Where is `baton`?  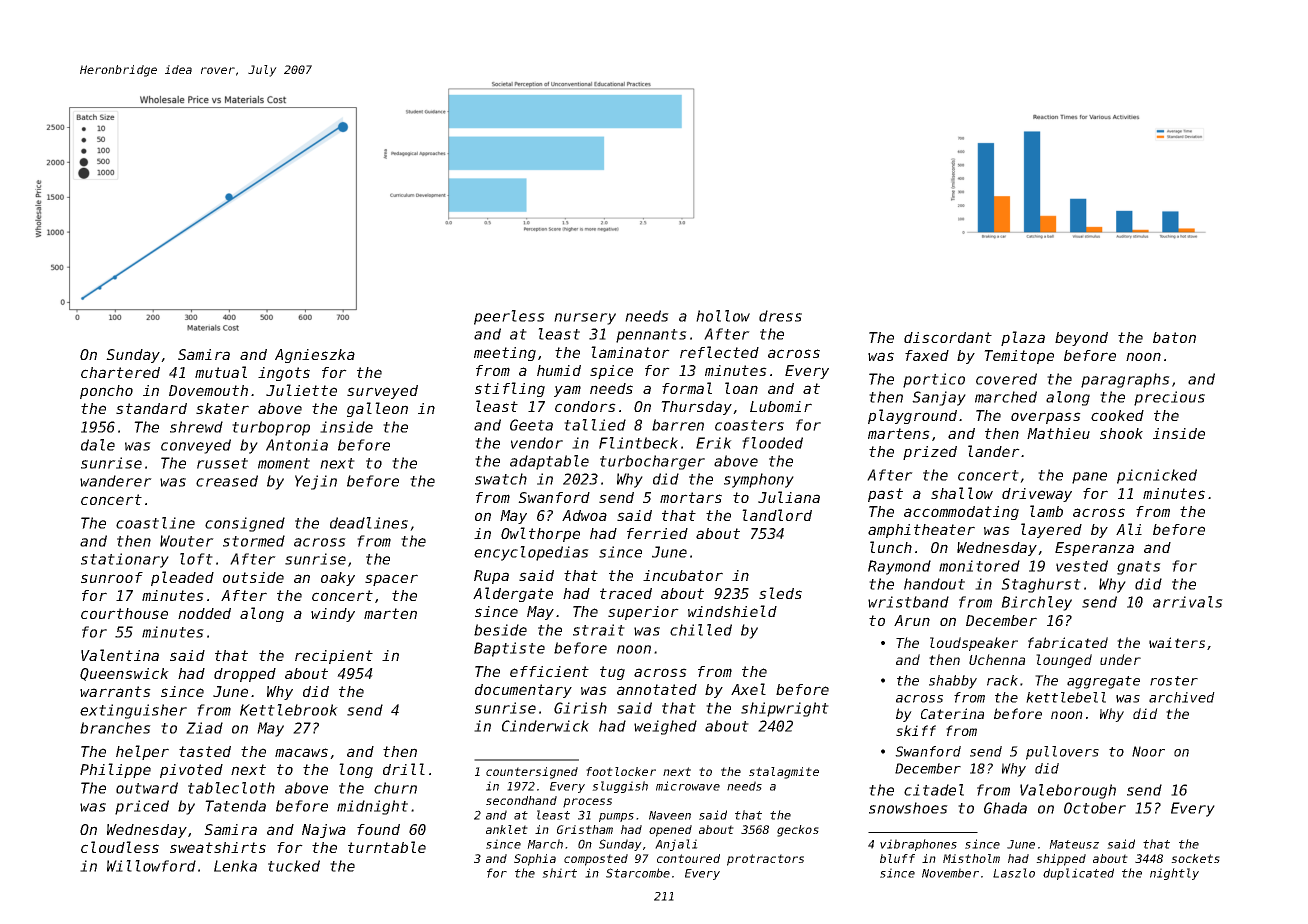 baton is located at coordinates (1174, 337).
